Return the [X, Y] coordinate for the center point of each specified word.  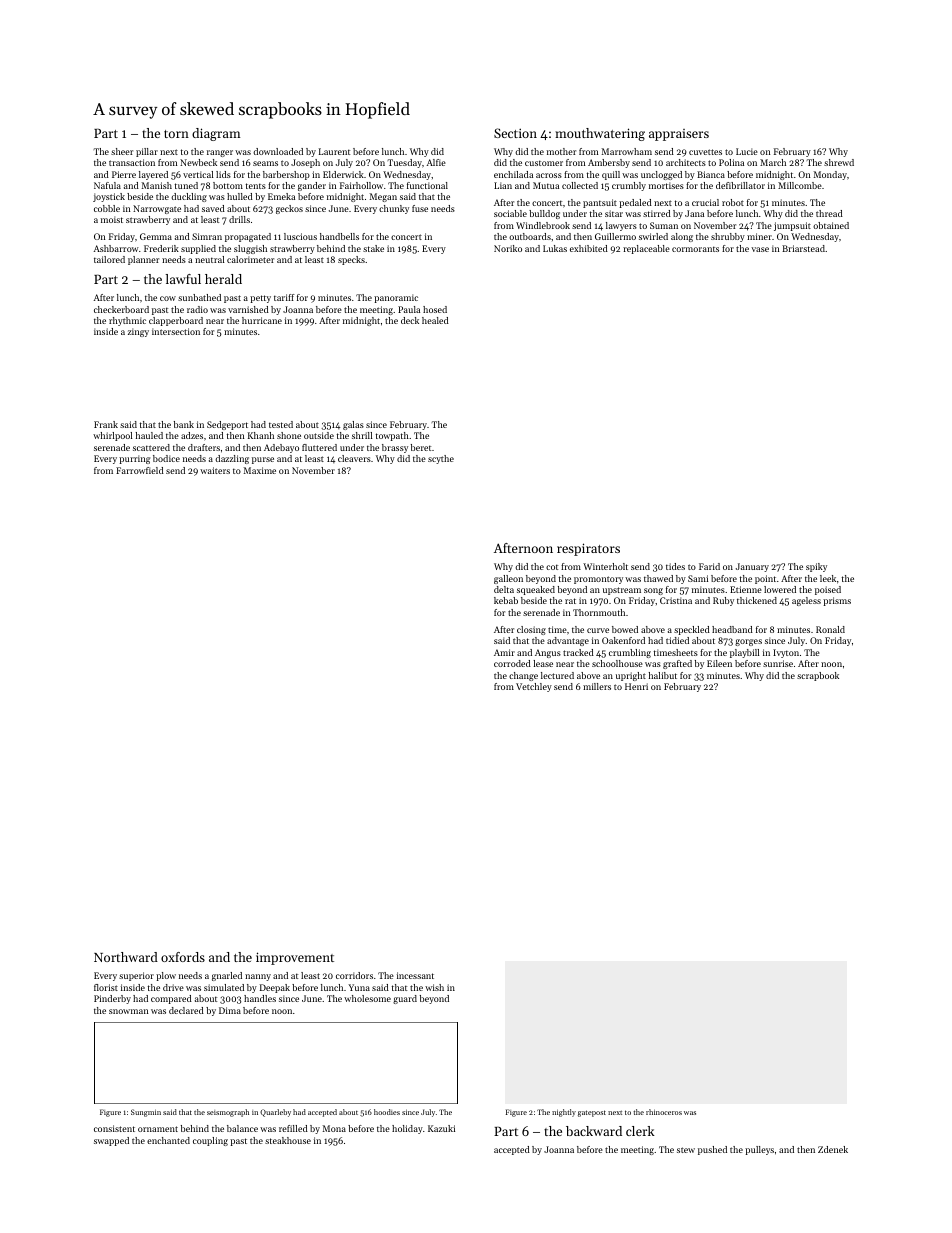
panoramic [396, 298]
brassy [395, 448]
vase [760, 249]
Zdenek [833, 1149]
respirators [588, 549]
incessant [415, 975]
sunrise [778, 663]
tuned [186, 185]
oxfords [183, 957]
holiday [407, 1129]
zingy [138, 332]
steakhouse [288, 1140]
